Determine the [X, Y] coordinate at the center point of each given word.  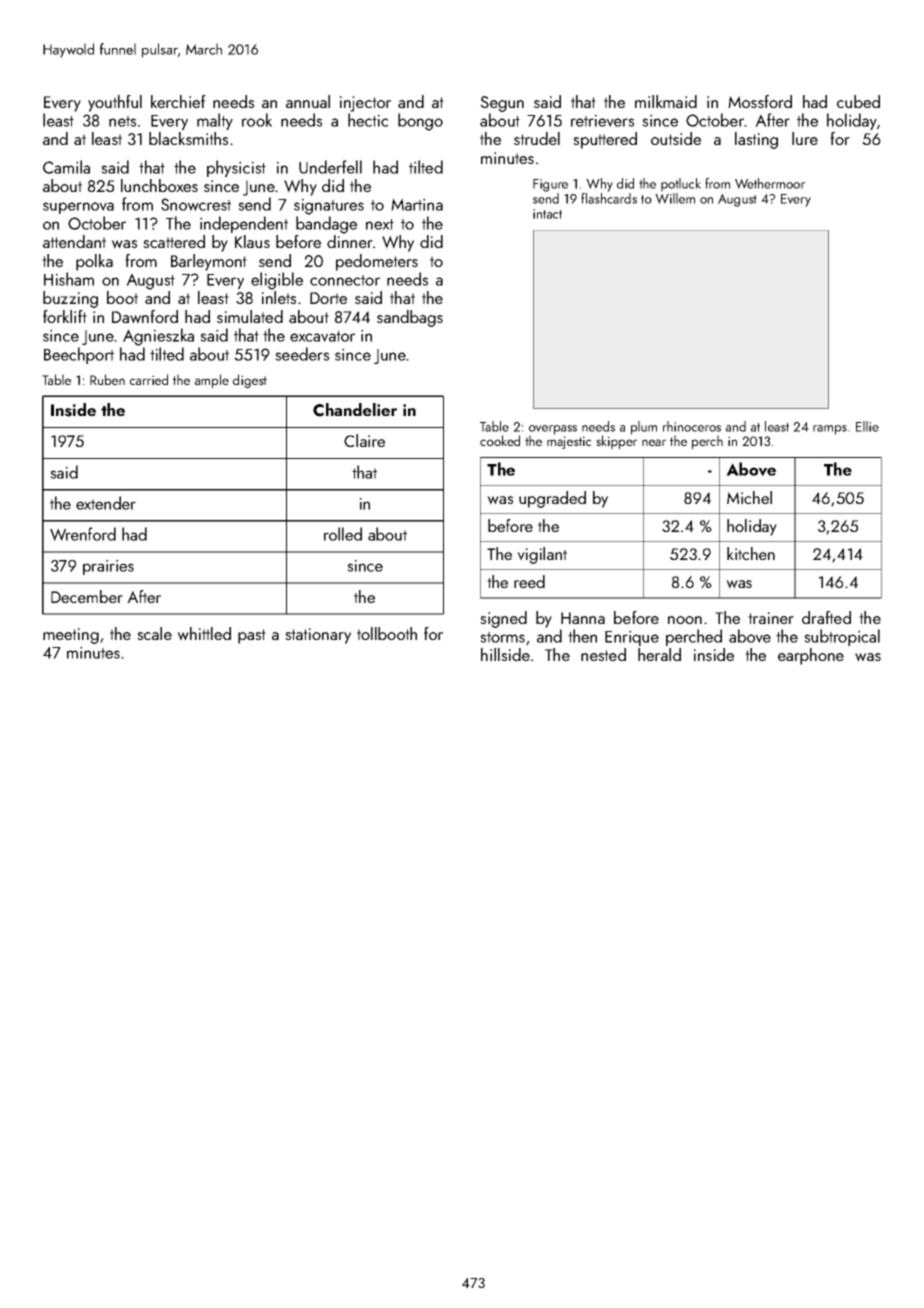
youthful [115, 103]
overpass [553, 430]
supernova [78, 208]
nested [603, 654]
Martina [417, 204]
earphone [811, 656]
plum [644, 428]
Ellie [867, 426]
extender [106, 503]
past [252, 636]
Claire [364, 440]
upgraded [552, 499]
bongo [420, 122]
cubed [858, 101]
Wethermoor [770, 183]
